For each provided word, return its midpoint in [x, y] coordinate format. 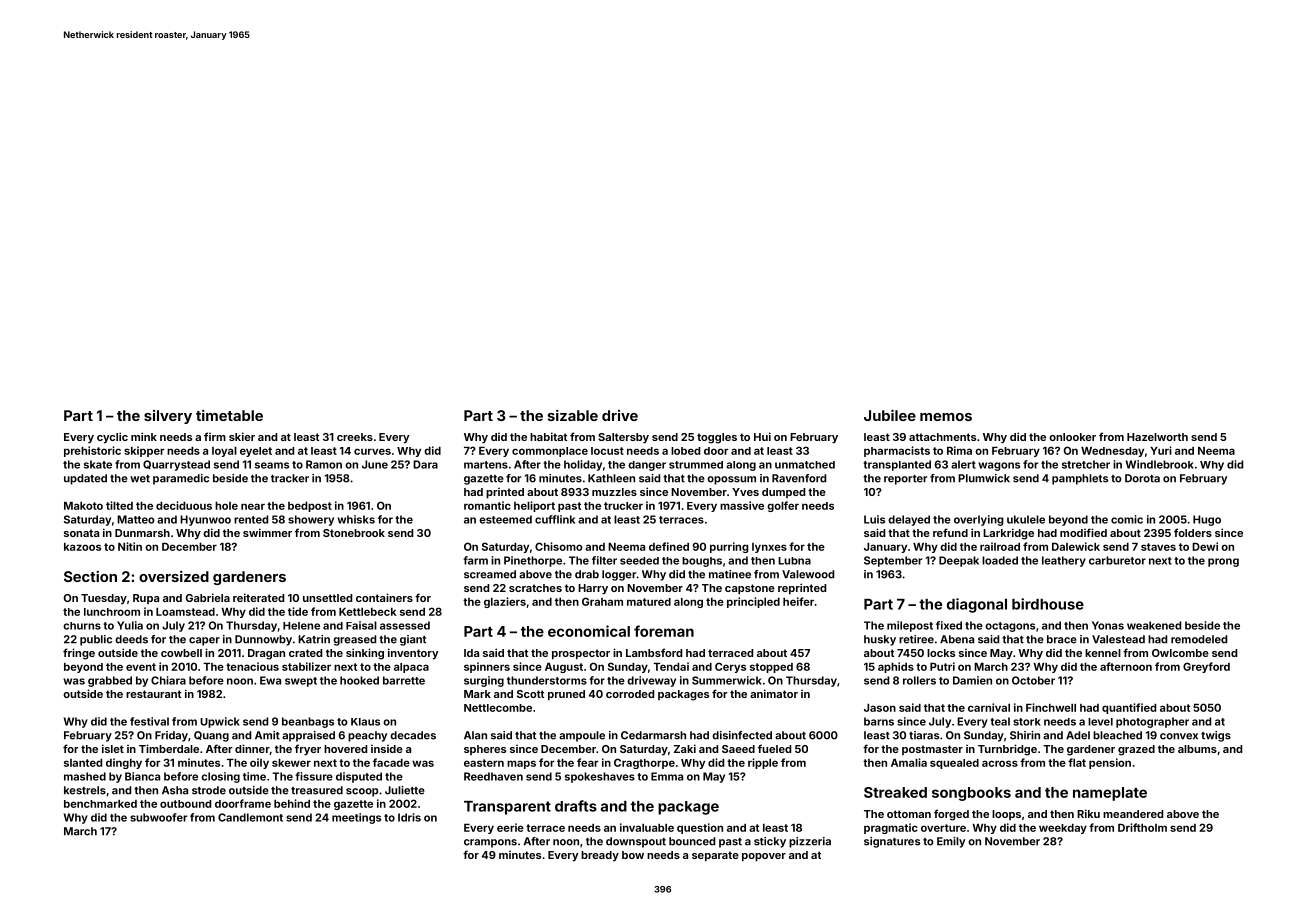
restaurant [153, 694]
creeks [355, 437]
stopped [771, 668]
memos [946, 417]
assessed [405, 625]
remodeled [1199, 639]
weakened [1154, 625]
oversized [174, 576]
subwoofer [159, 817]
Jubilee [890, 415]
